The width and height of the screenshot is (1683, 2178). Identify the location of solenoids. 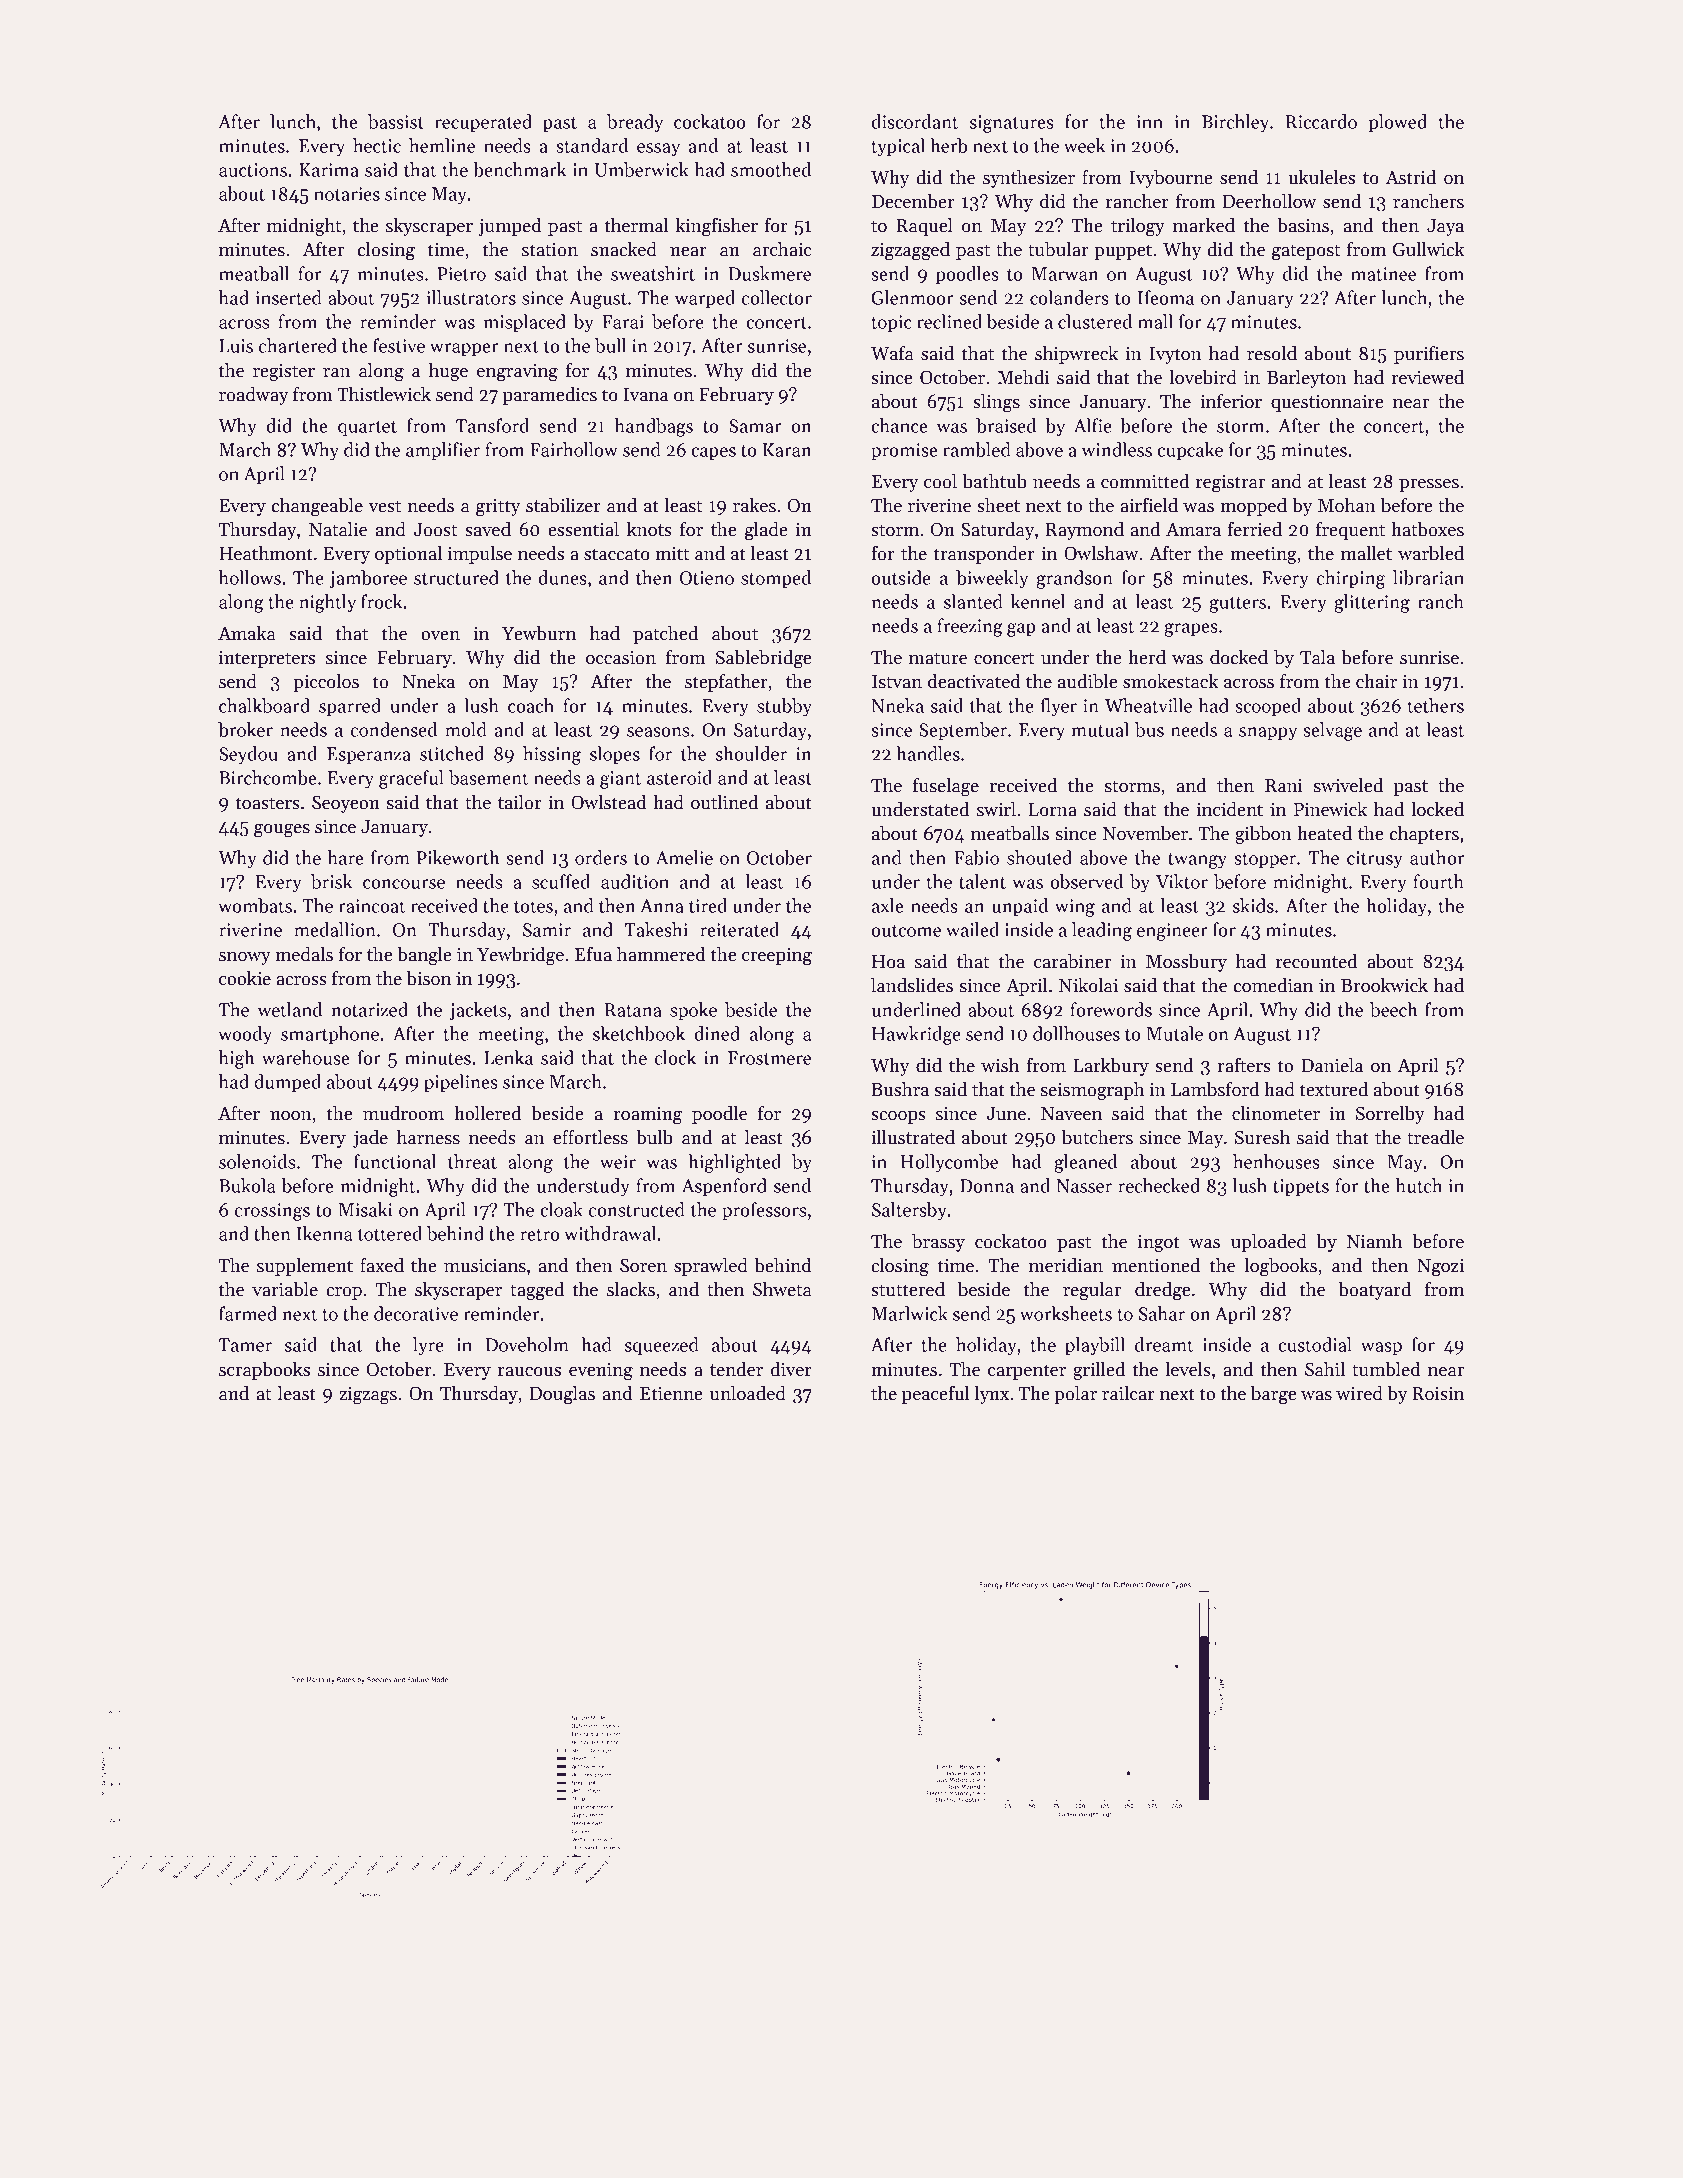
(257, 1161).
